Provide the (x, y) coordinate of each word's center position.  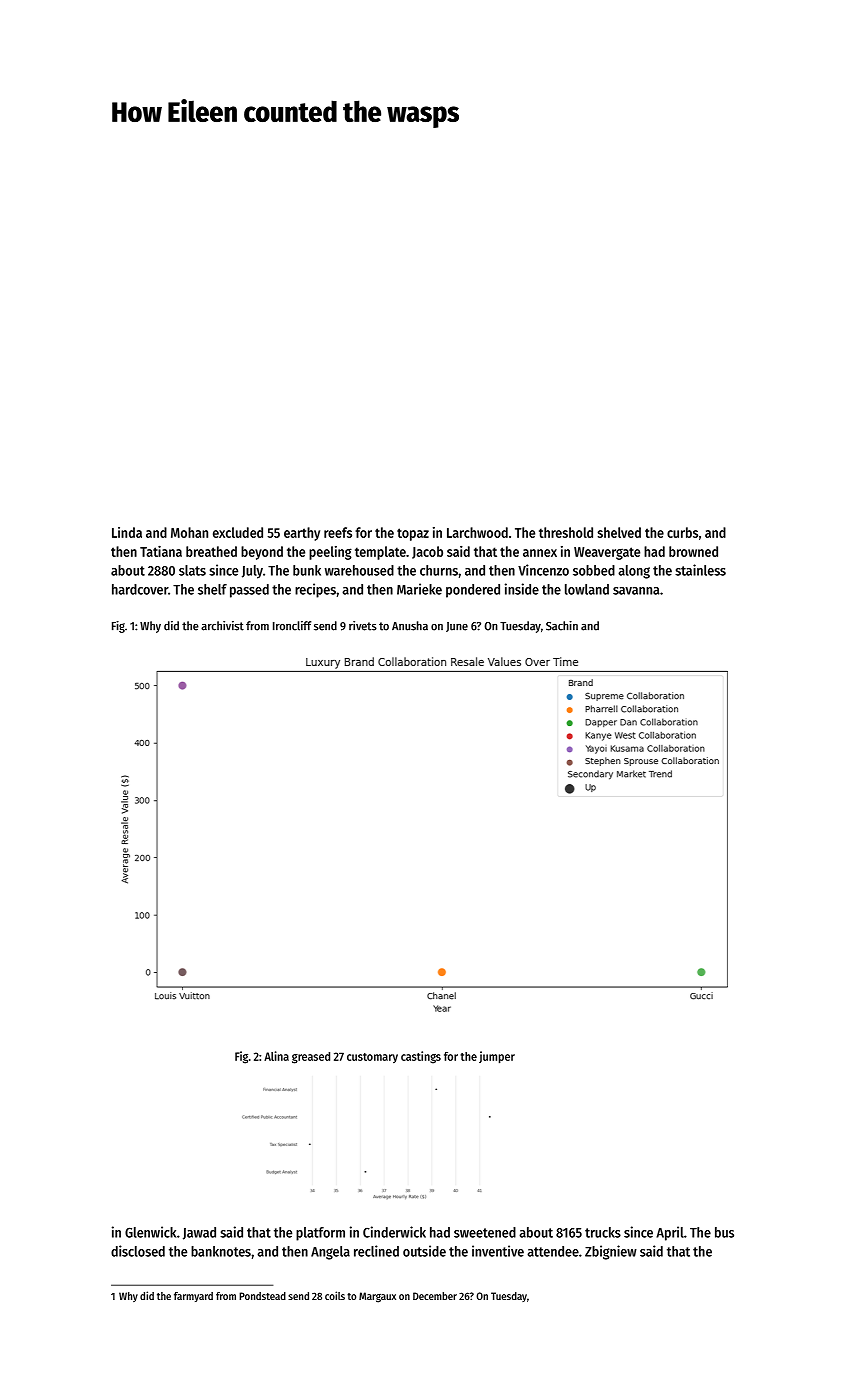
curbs (682, 532)
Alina (276, 1056)
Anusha (410, 626)
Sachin (562, 626)
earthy (302, 534)
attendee (553, 1251)
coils (335, 1295)
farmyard (193, 1297)
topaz (413, 534)
